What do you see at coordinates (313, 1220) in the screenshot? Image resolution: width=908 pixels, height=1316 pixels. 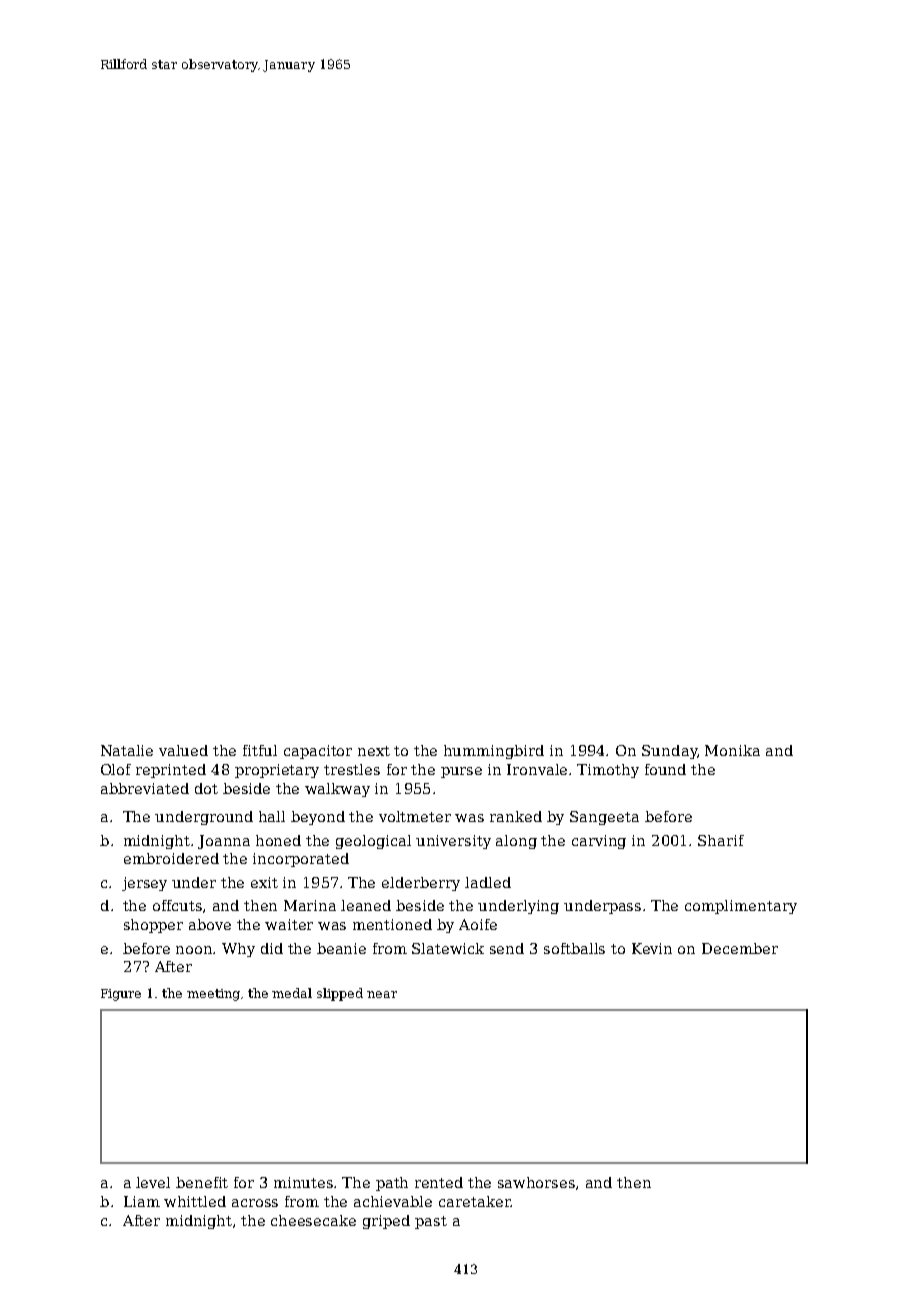 I see `cheesecake` at bounding box center [313, 1220].
